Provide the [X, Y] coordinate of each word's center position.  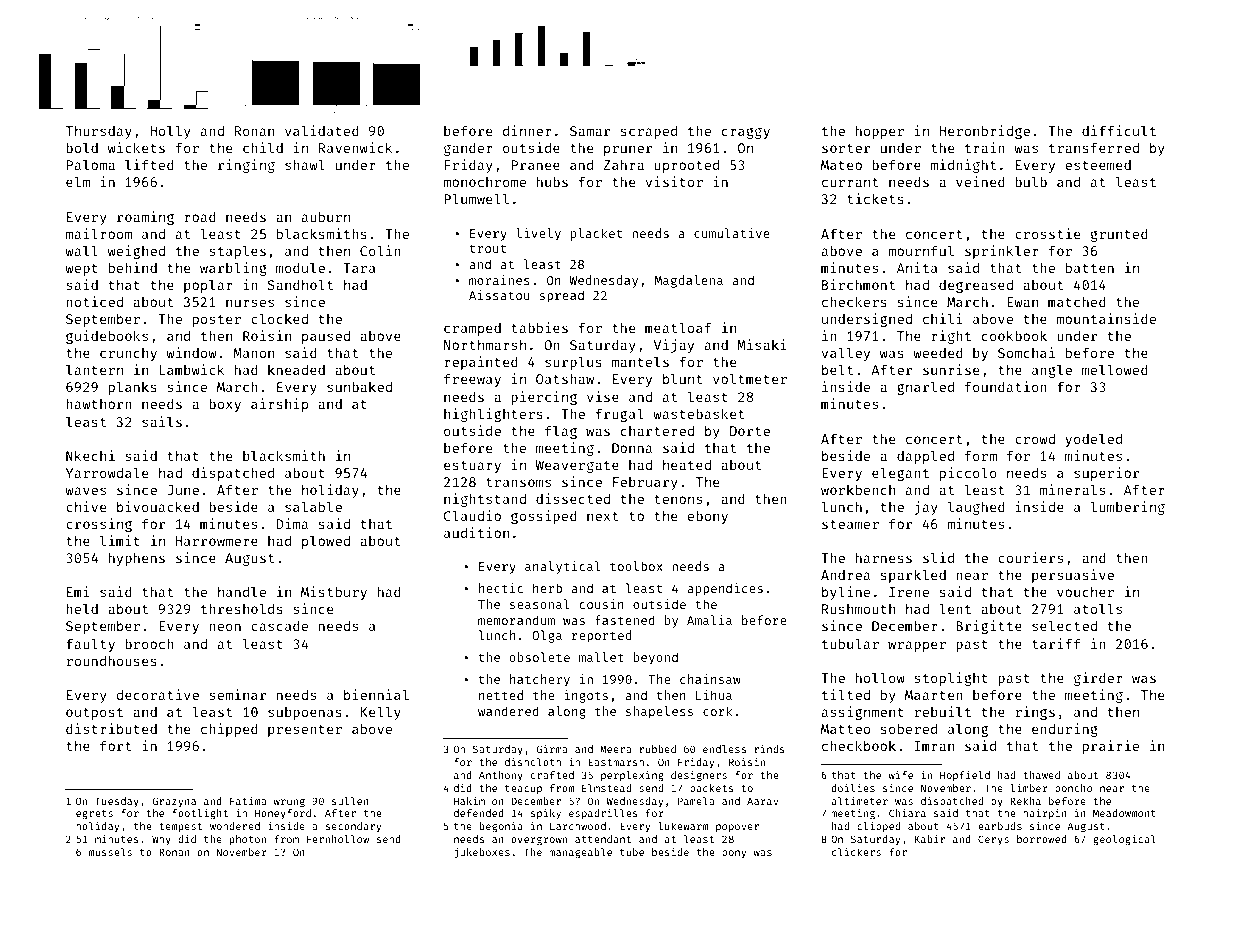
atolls [1098, 608]
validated [322, 130]
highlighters [493, 415]
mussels [110, 852]
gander [468, 149]
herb [547, 588]
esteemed [1098, 164]
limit [120, 540]
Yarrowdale [107, 472]
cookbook [1014, 335]
